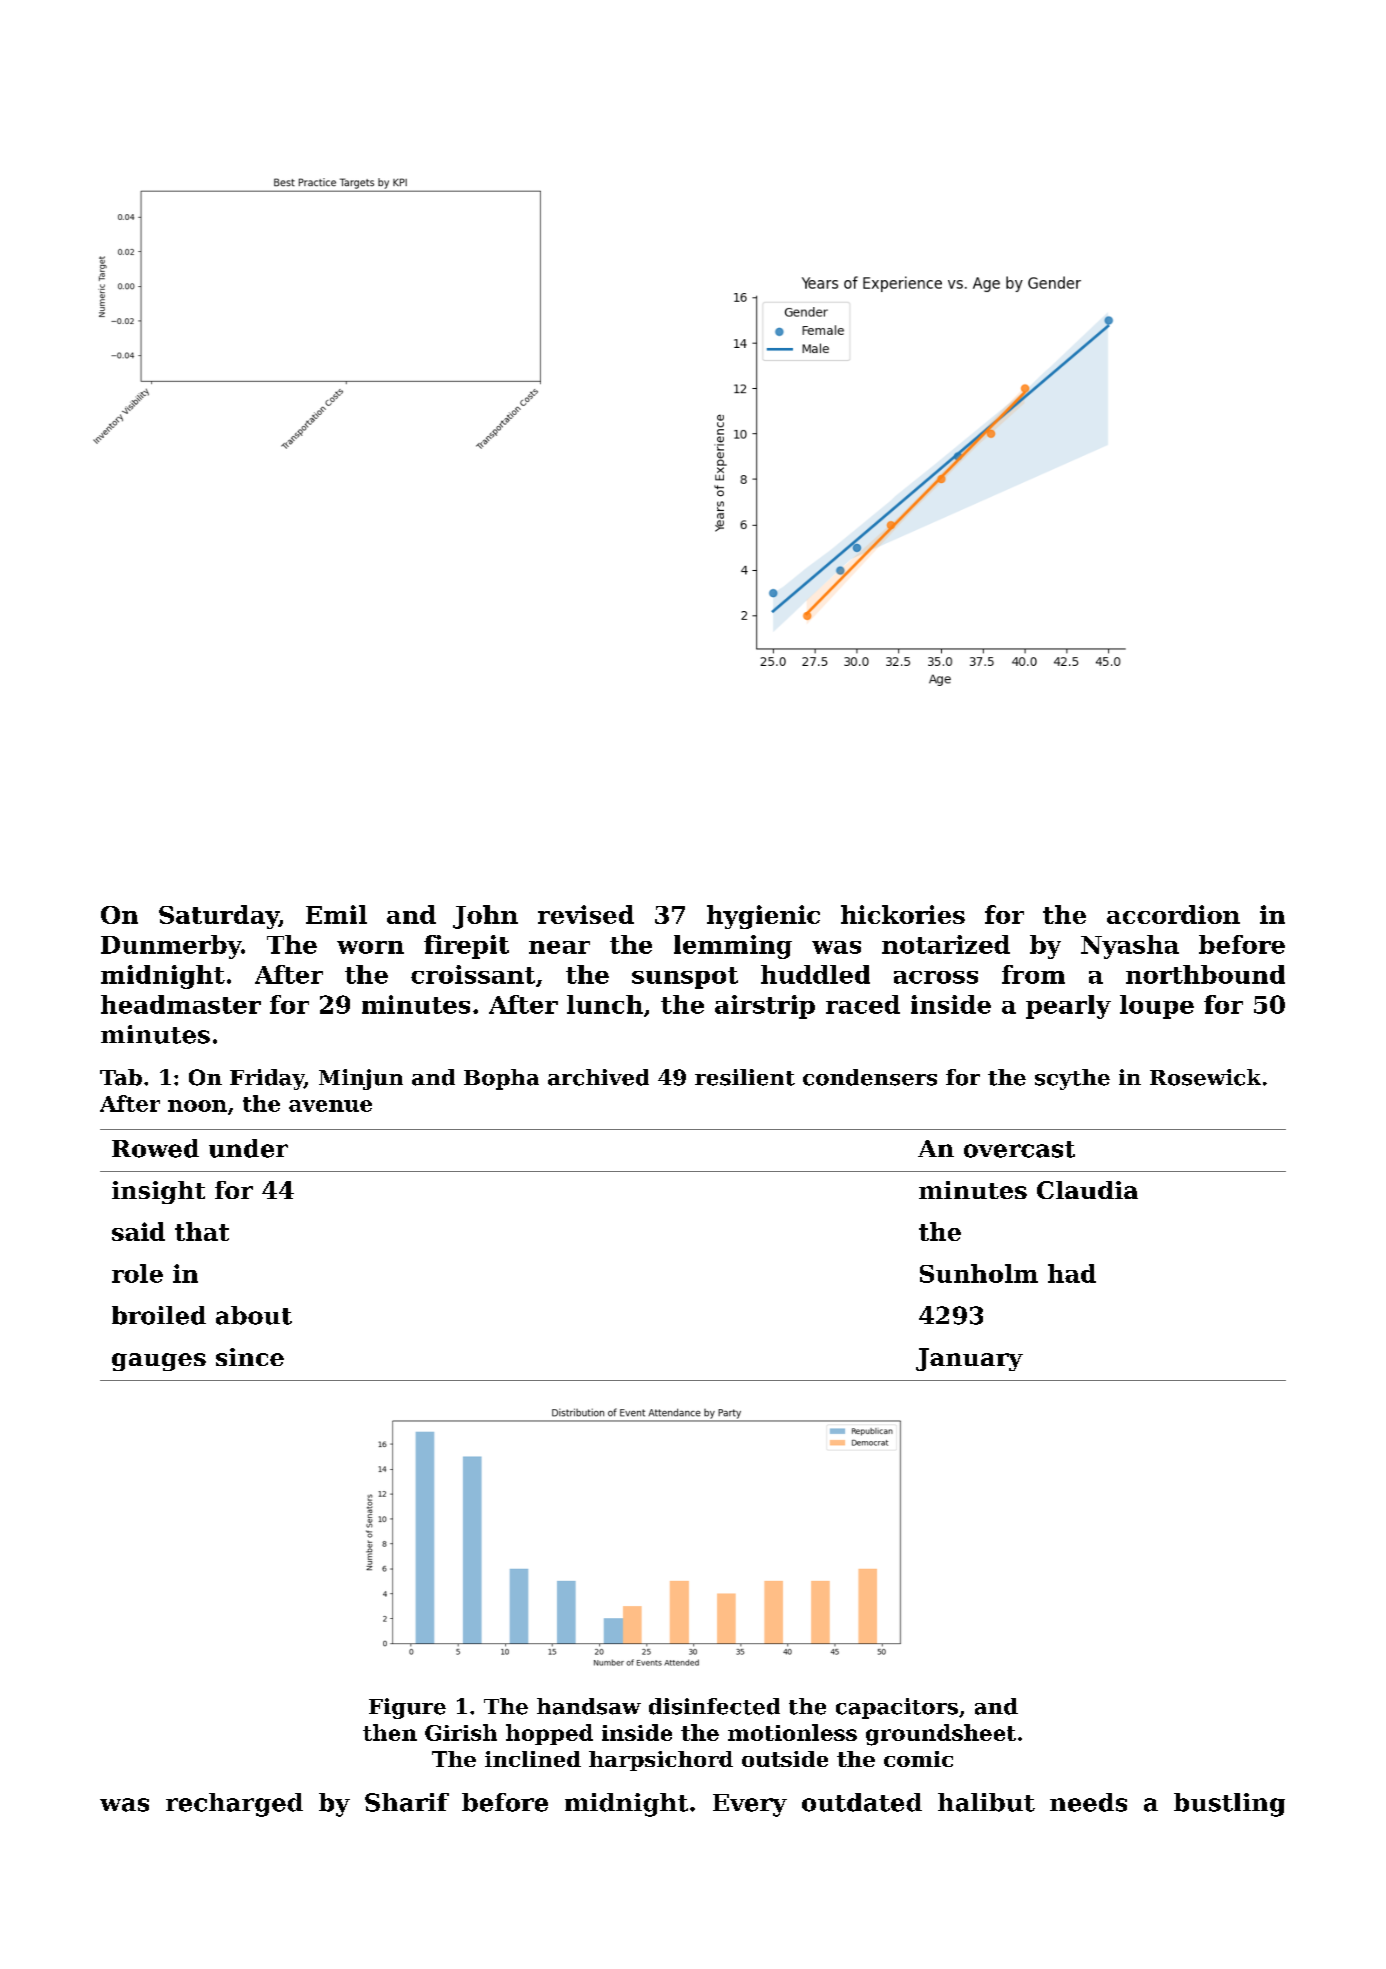  Describe the element at coordinates (1087, 1190) in the document. I see `Claudia` at that location.
